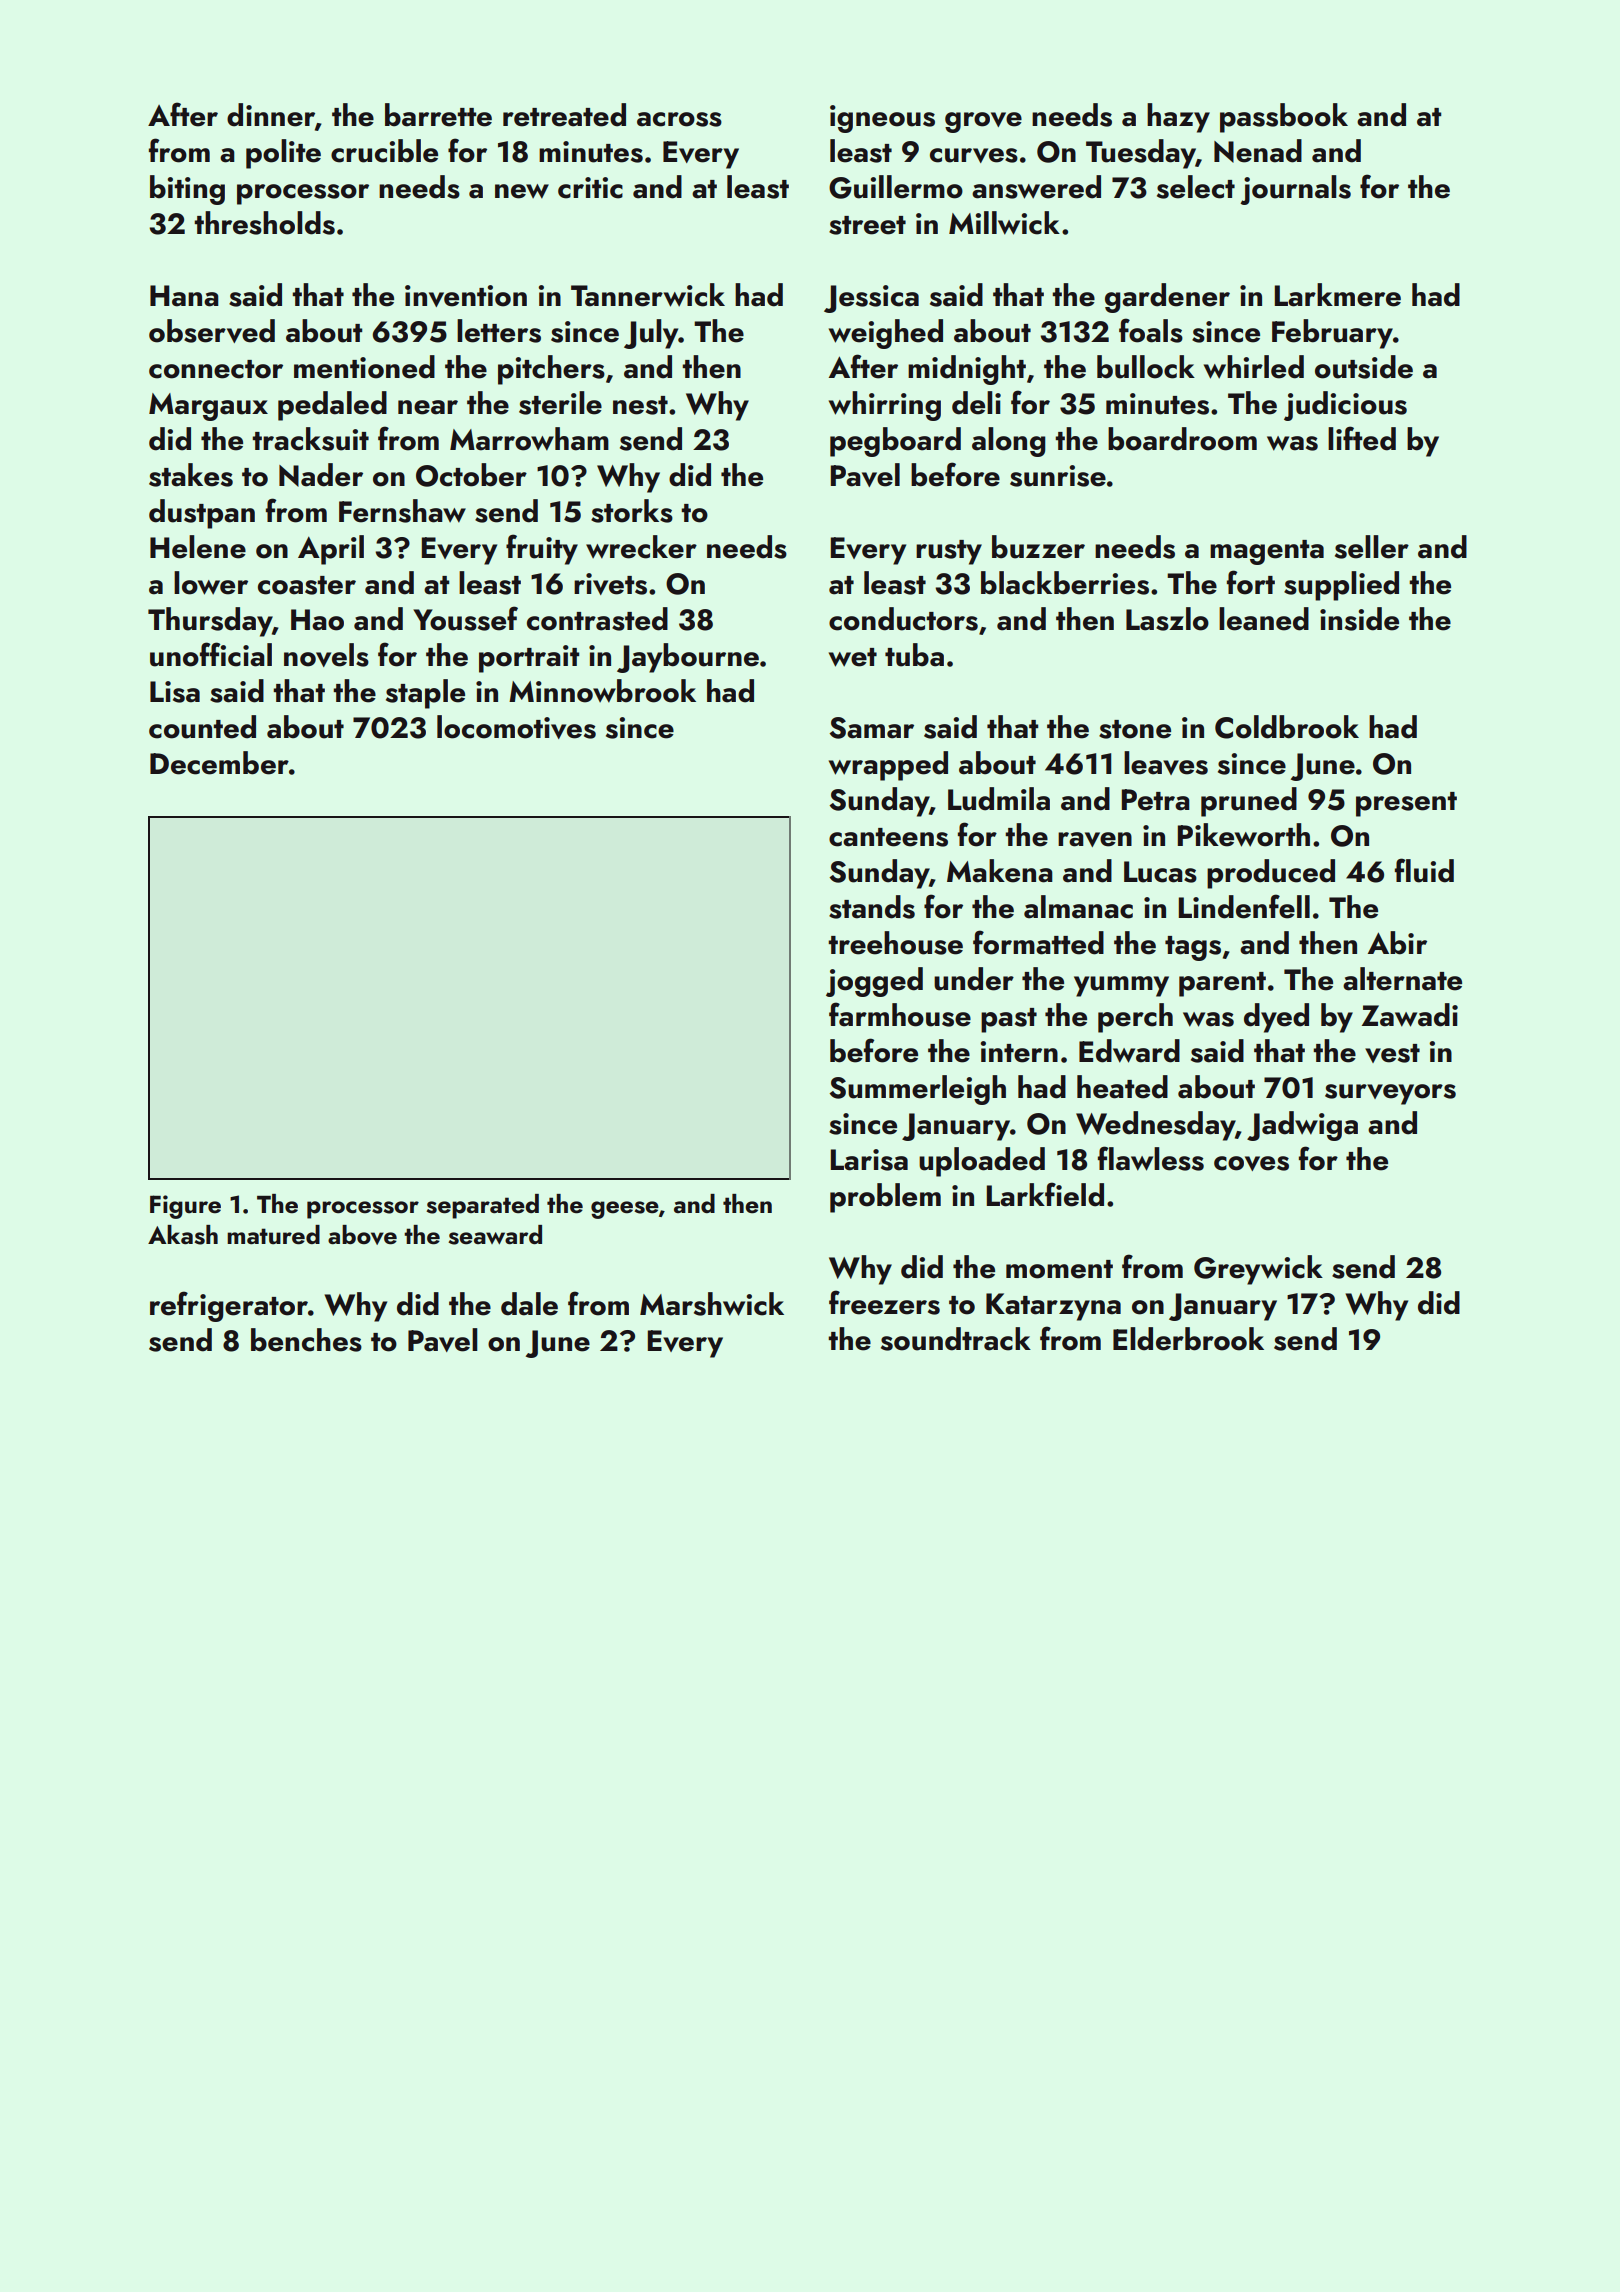 The image size is (1620, 2292). Describe the element at coordinates (211, 654) in the screenshot. I see `unofficial` at that location.
